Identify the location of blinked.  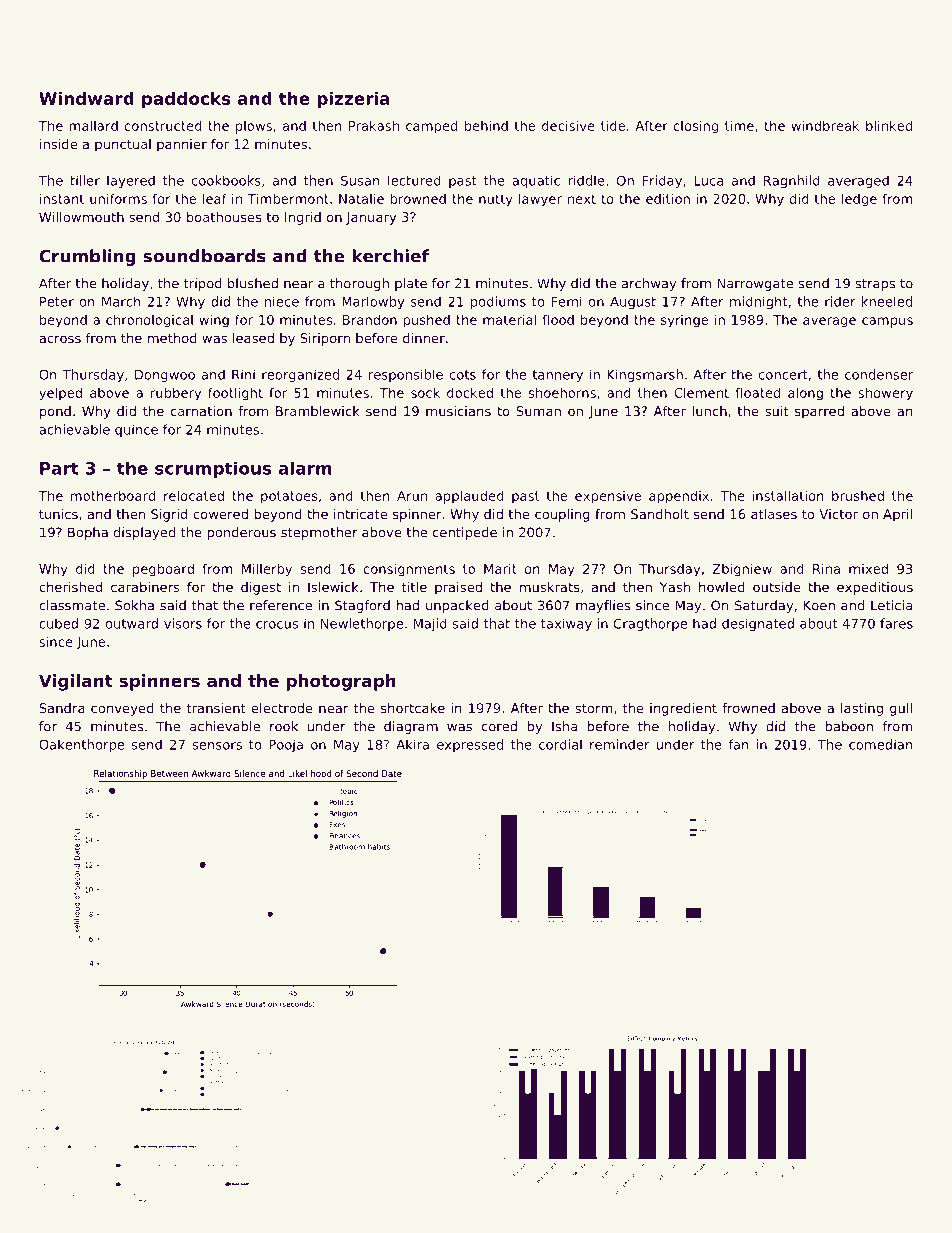
(889, 125).
